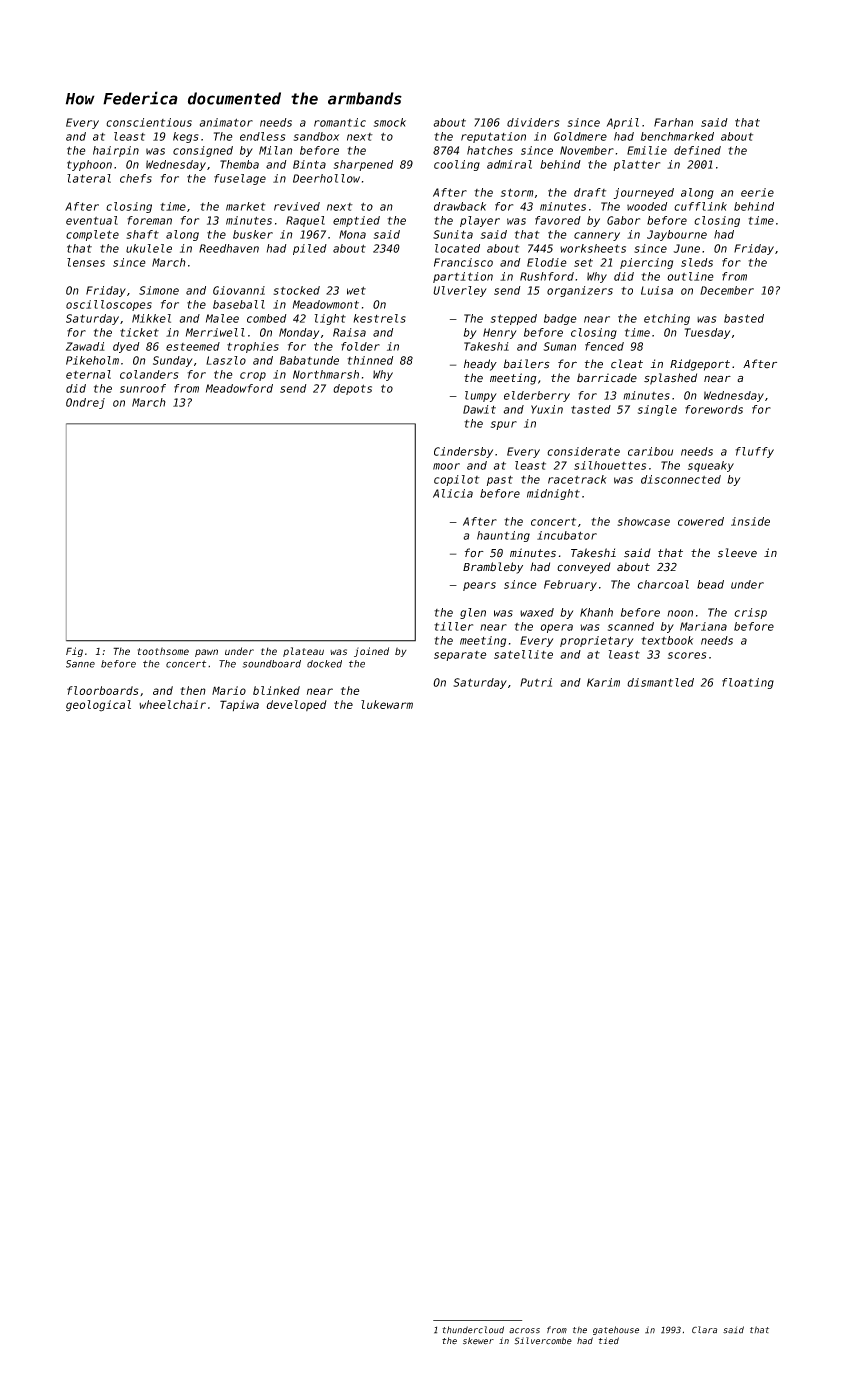 This image has width=849, height=1400. Describe the element at coordinates (387, 704) in the image. I see `lukewarm` at that location.
